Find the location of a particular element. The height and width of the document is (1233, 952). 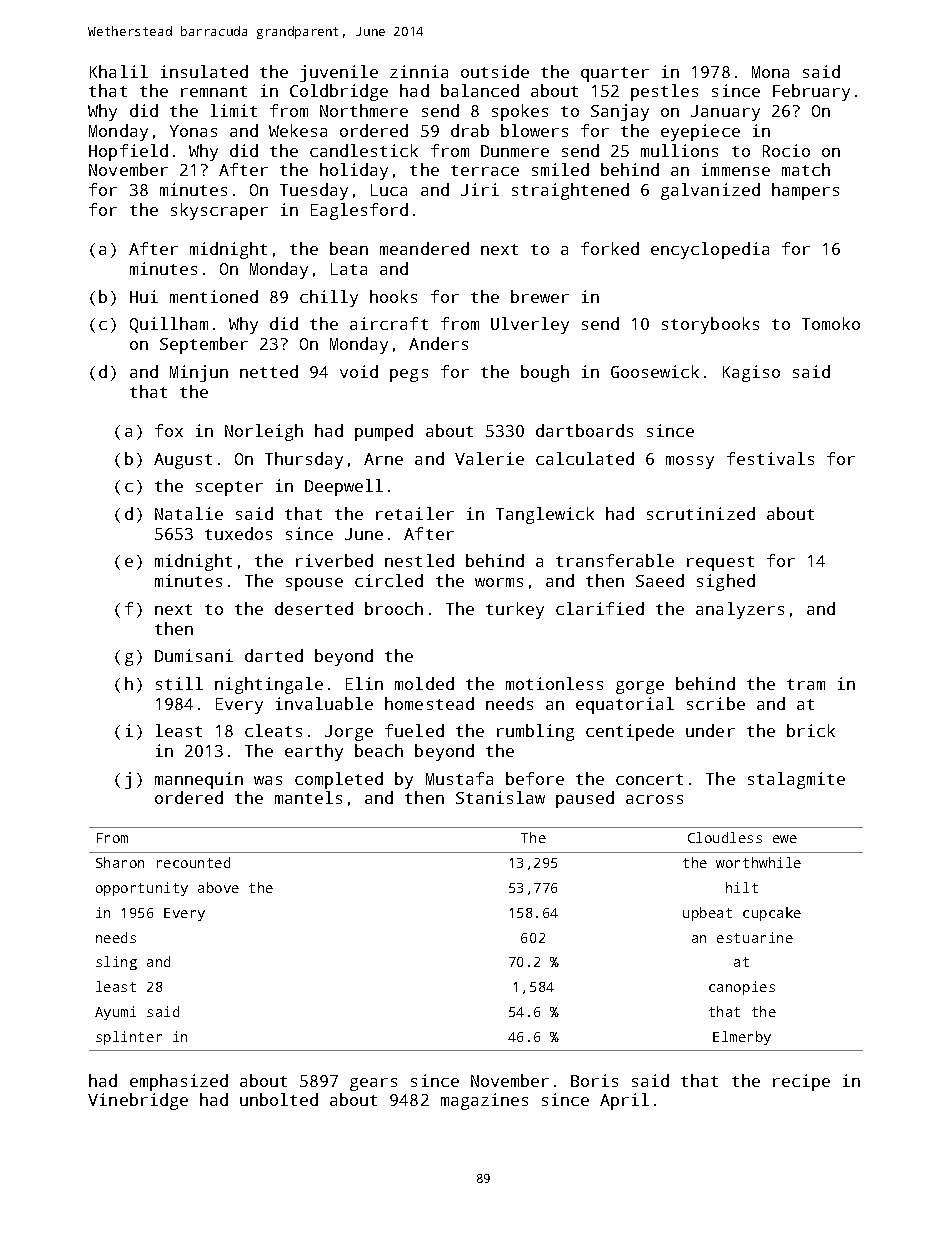

fox is located at coordinates (169, 430).
